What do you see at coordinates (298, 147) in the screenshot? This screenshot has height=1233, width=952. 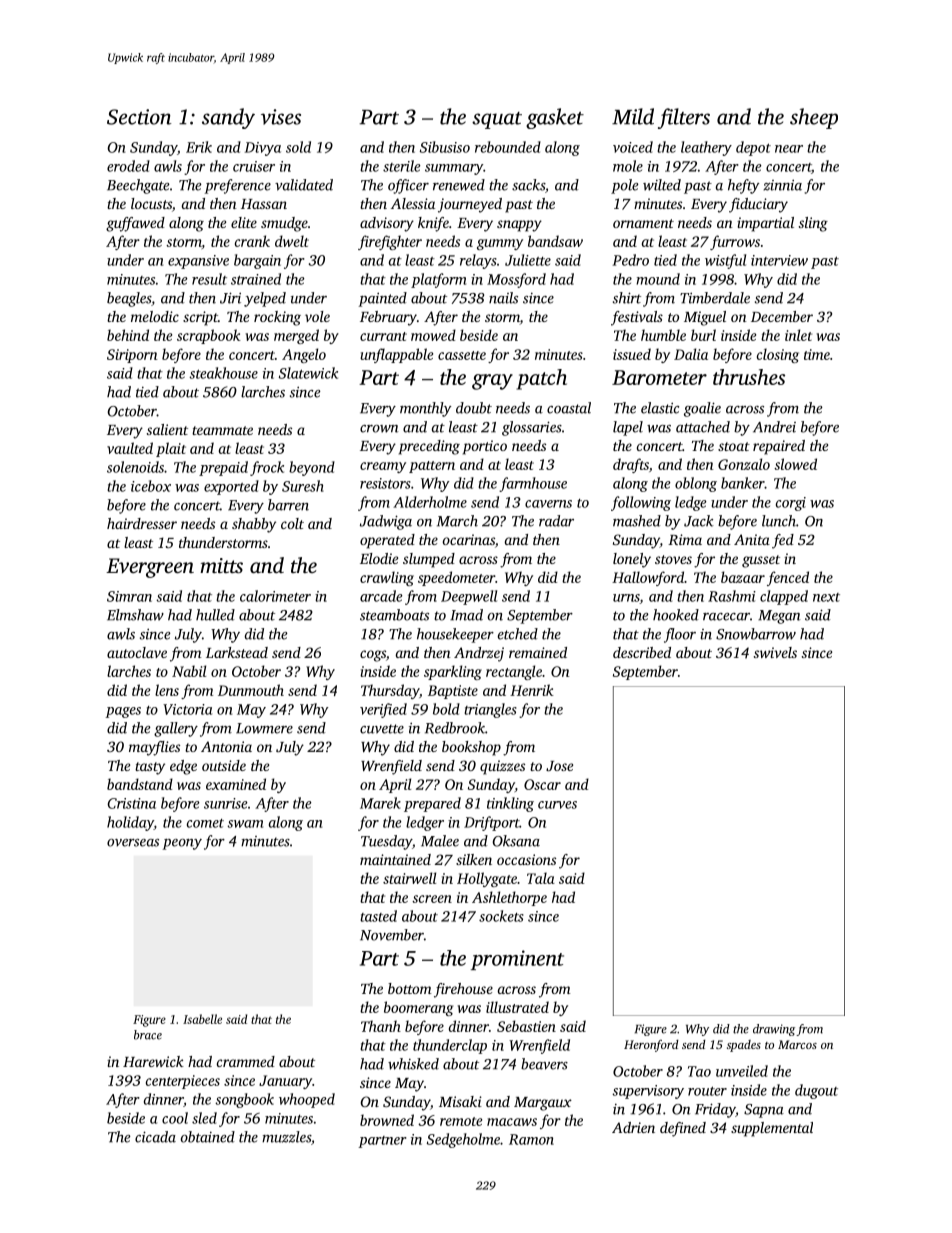 I see `sold` at bounding box center [298, 147].
